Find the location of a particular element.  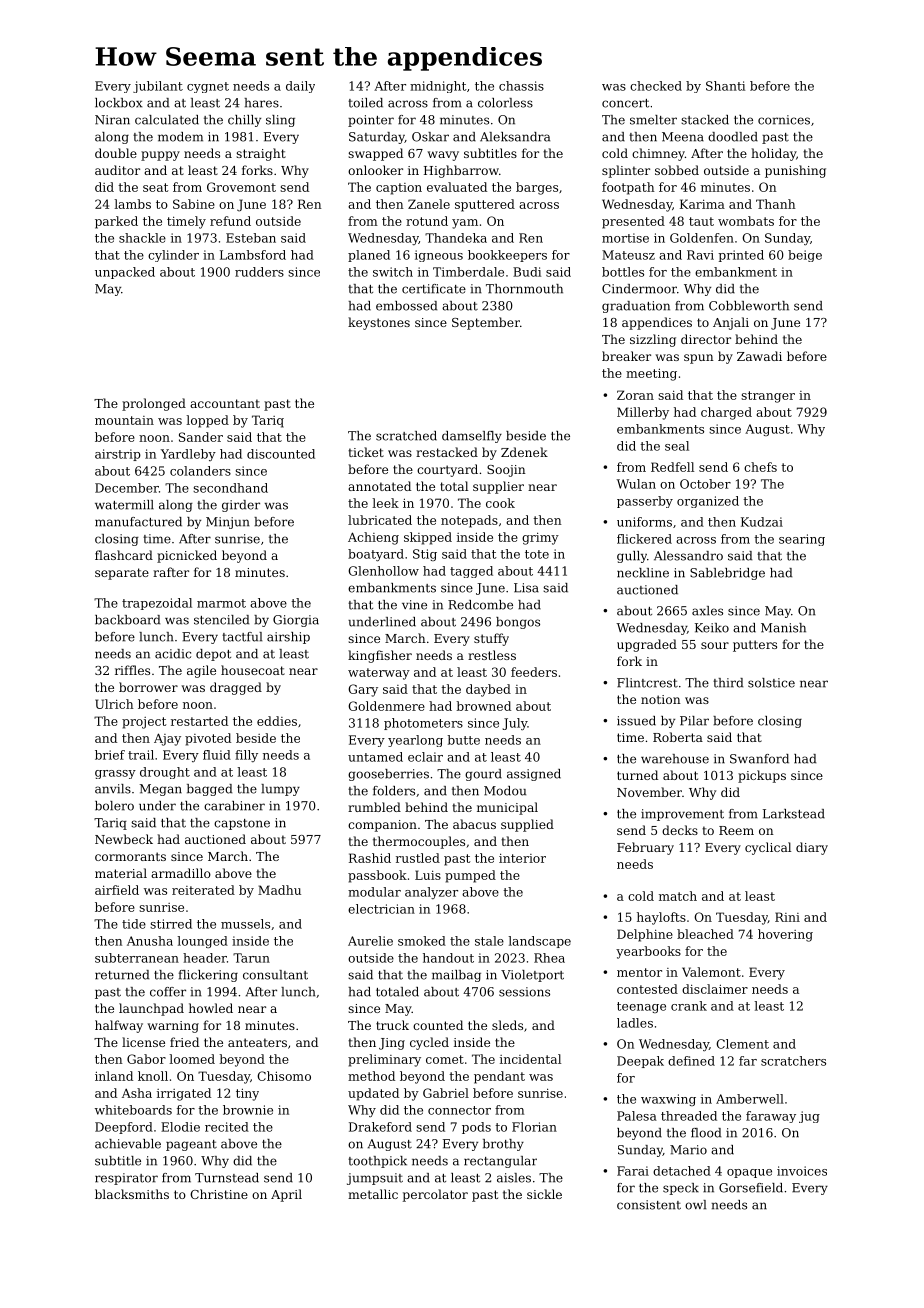

chefs is located at coordinates (760, 467).
